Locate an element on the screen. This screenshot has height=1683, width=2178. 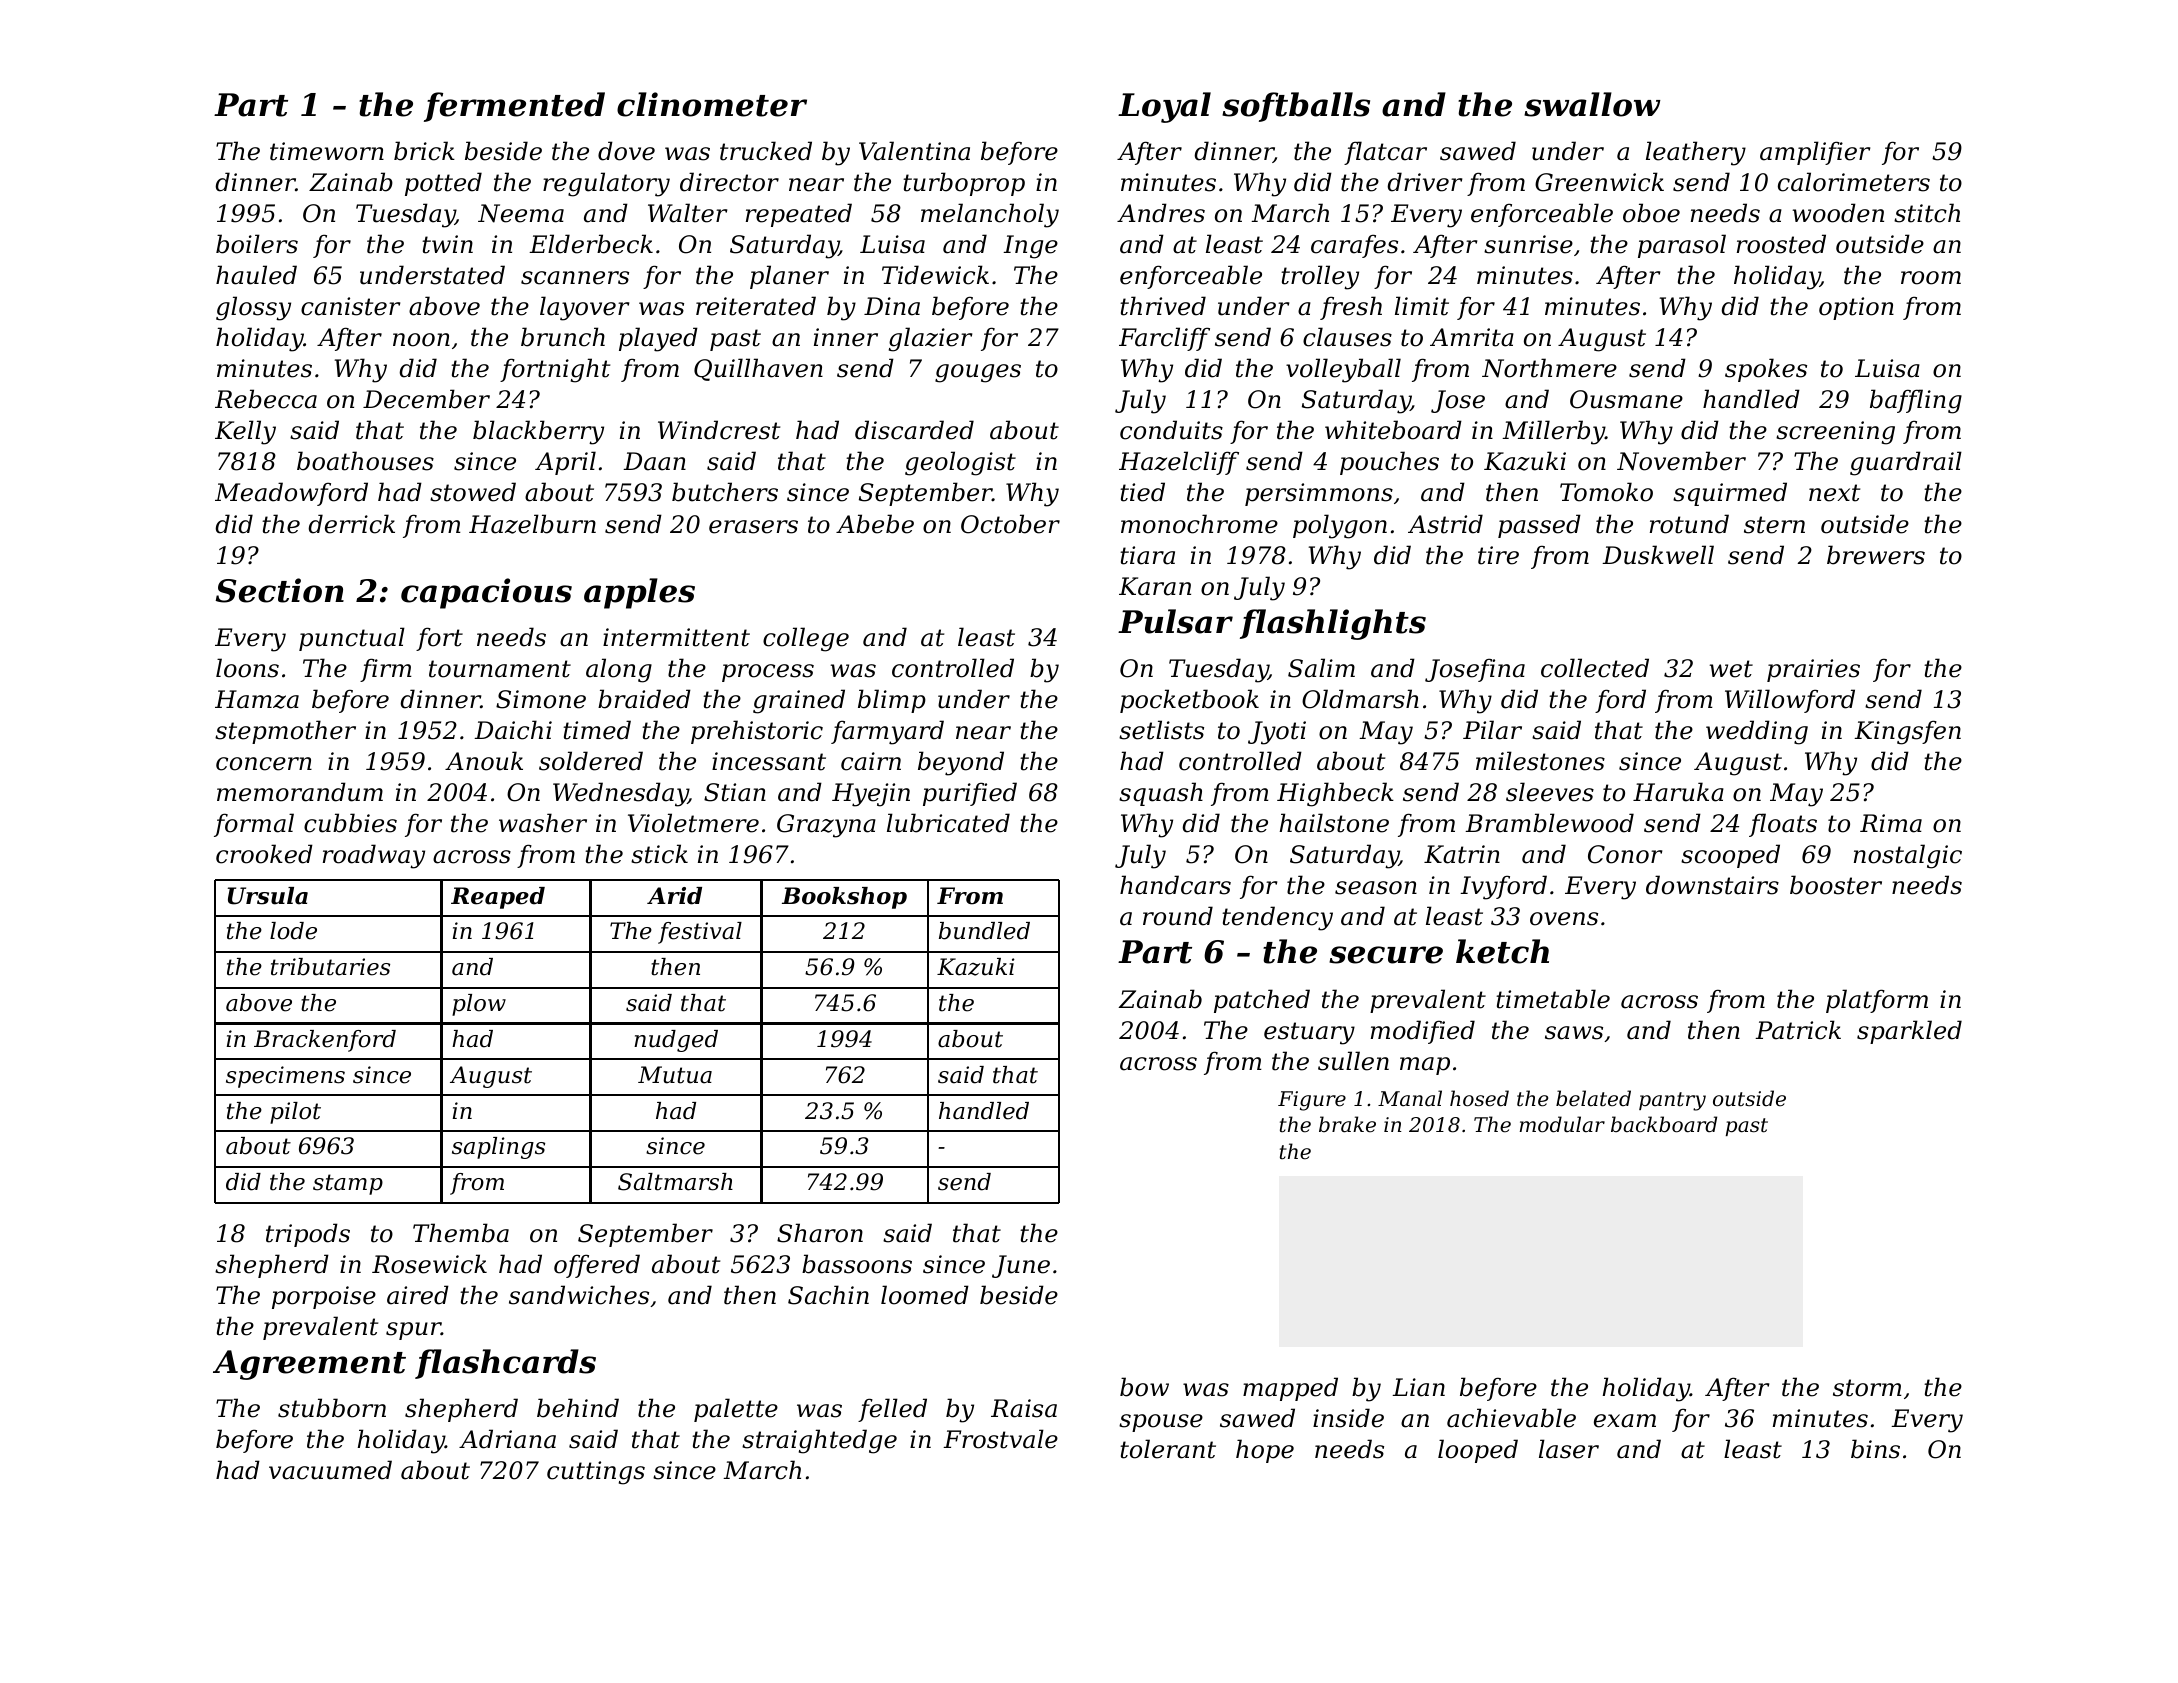
pocketbook is located at coordinates (1189, 701).
